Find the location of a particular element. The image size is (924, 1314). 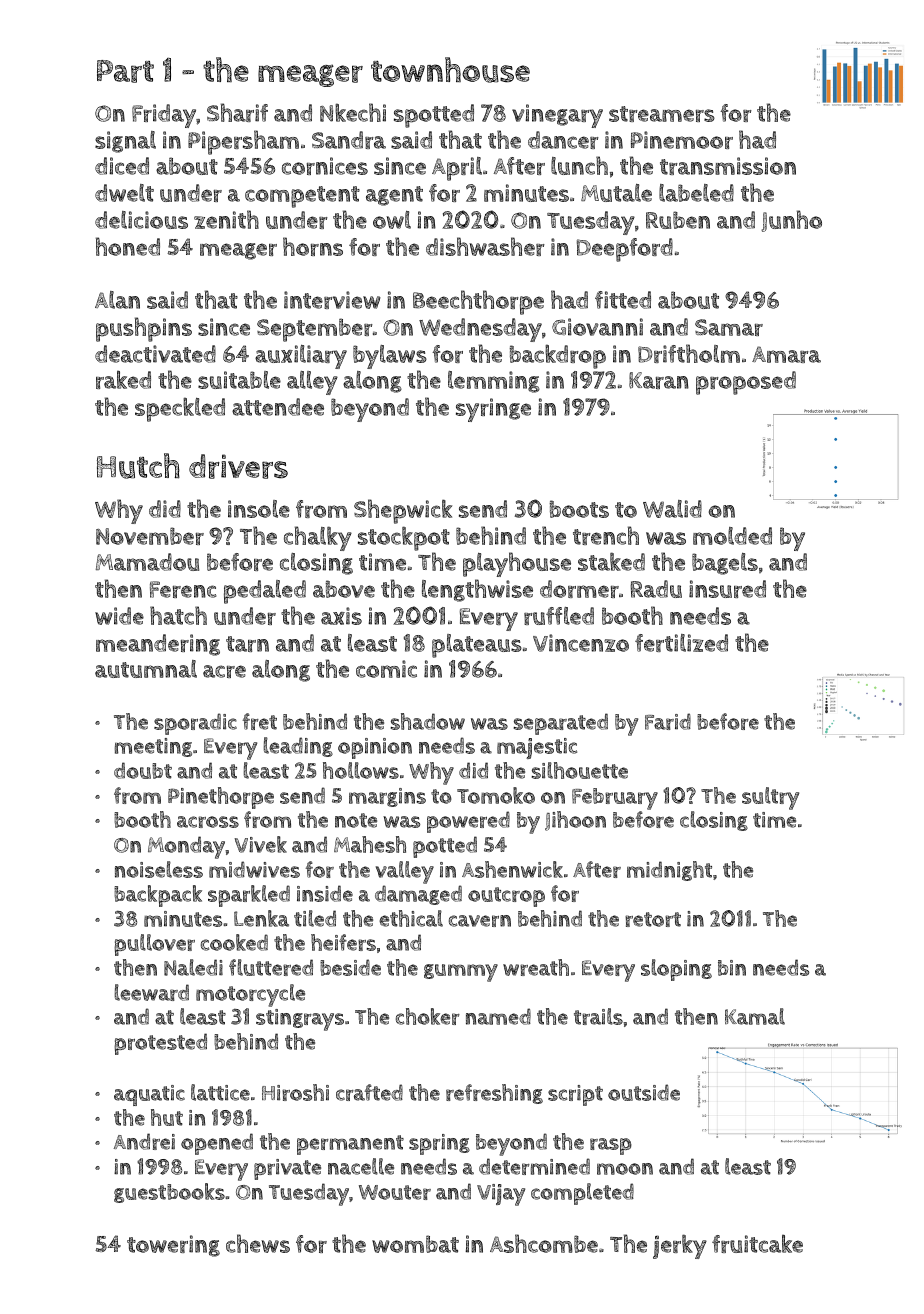

Karan is located at coordinates (659, 380).
